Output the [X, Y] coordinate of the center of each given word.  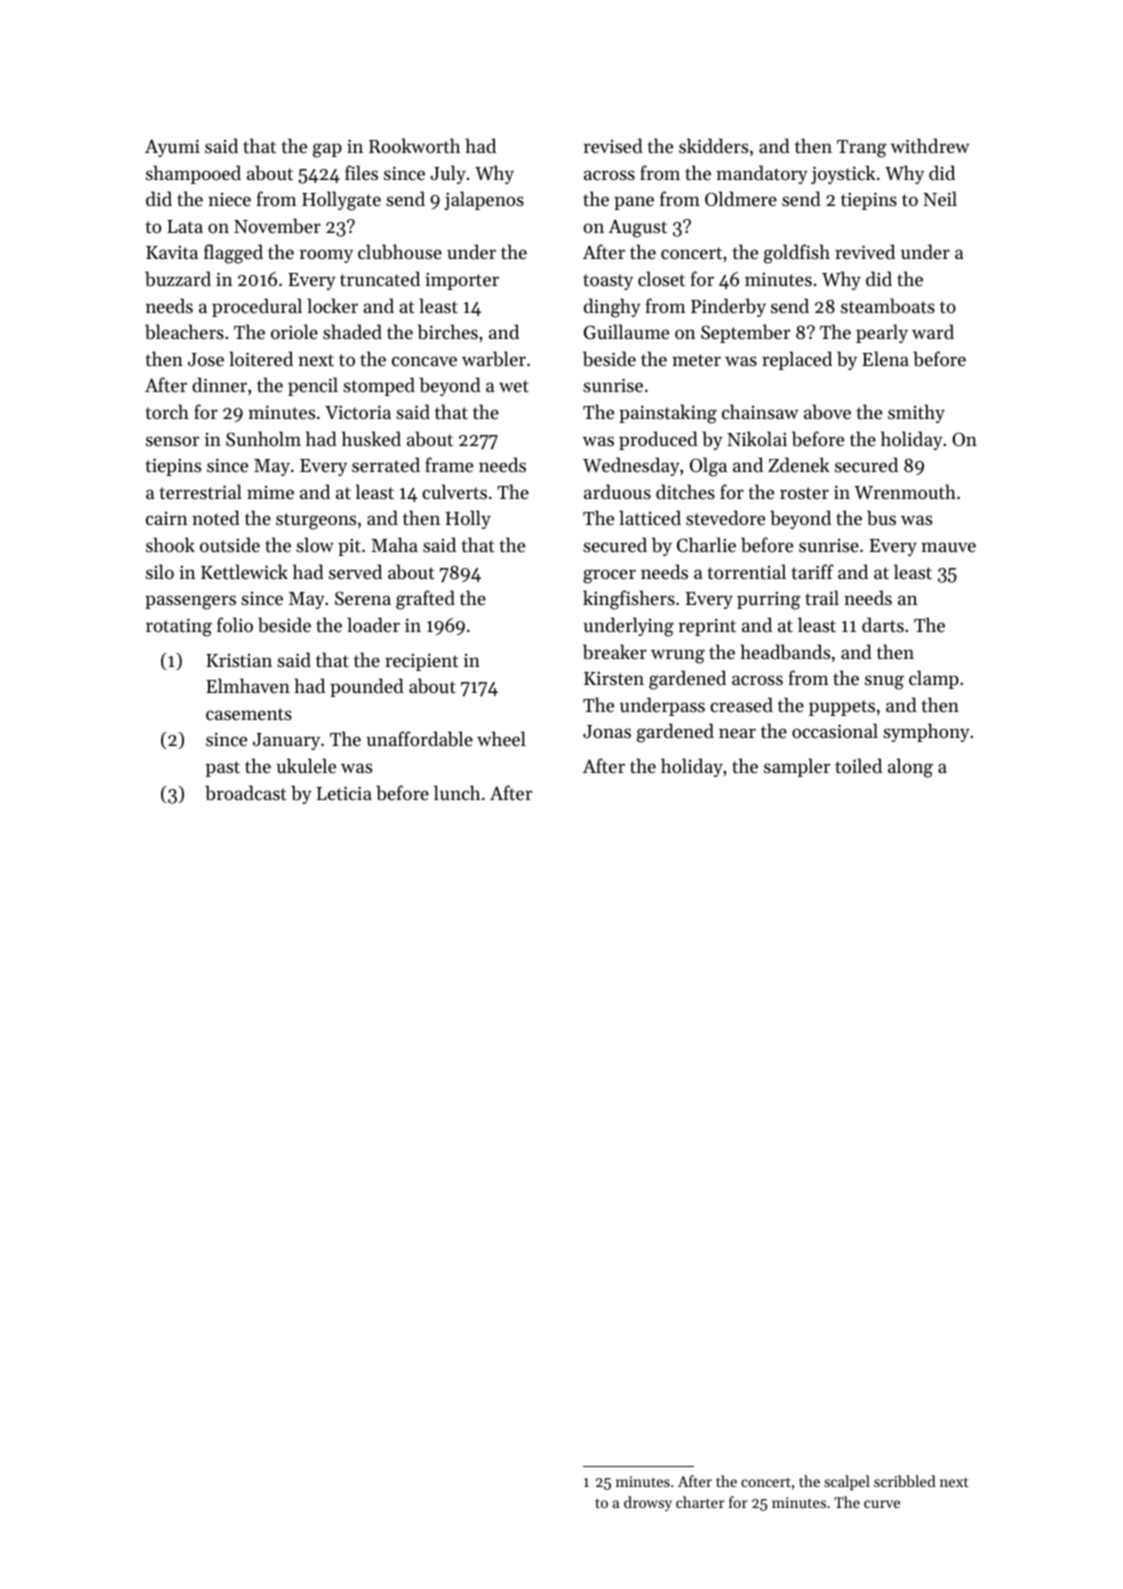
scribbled [905, 1481]
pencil [313, 386]
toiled [858, 765]
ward [933, 331]
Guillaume [626, 332]
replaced [797, 360]
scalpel [847, 1482]
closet [661, 278]
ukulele [306, 765]
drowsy [648, 1504]
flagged [233, 254]
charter [700, 1502]
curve [882, 1504]
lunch [457, 792]
